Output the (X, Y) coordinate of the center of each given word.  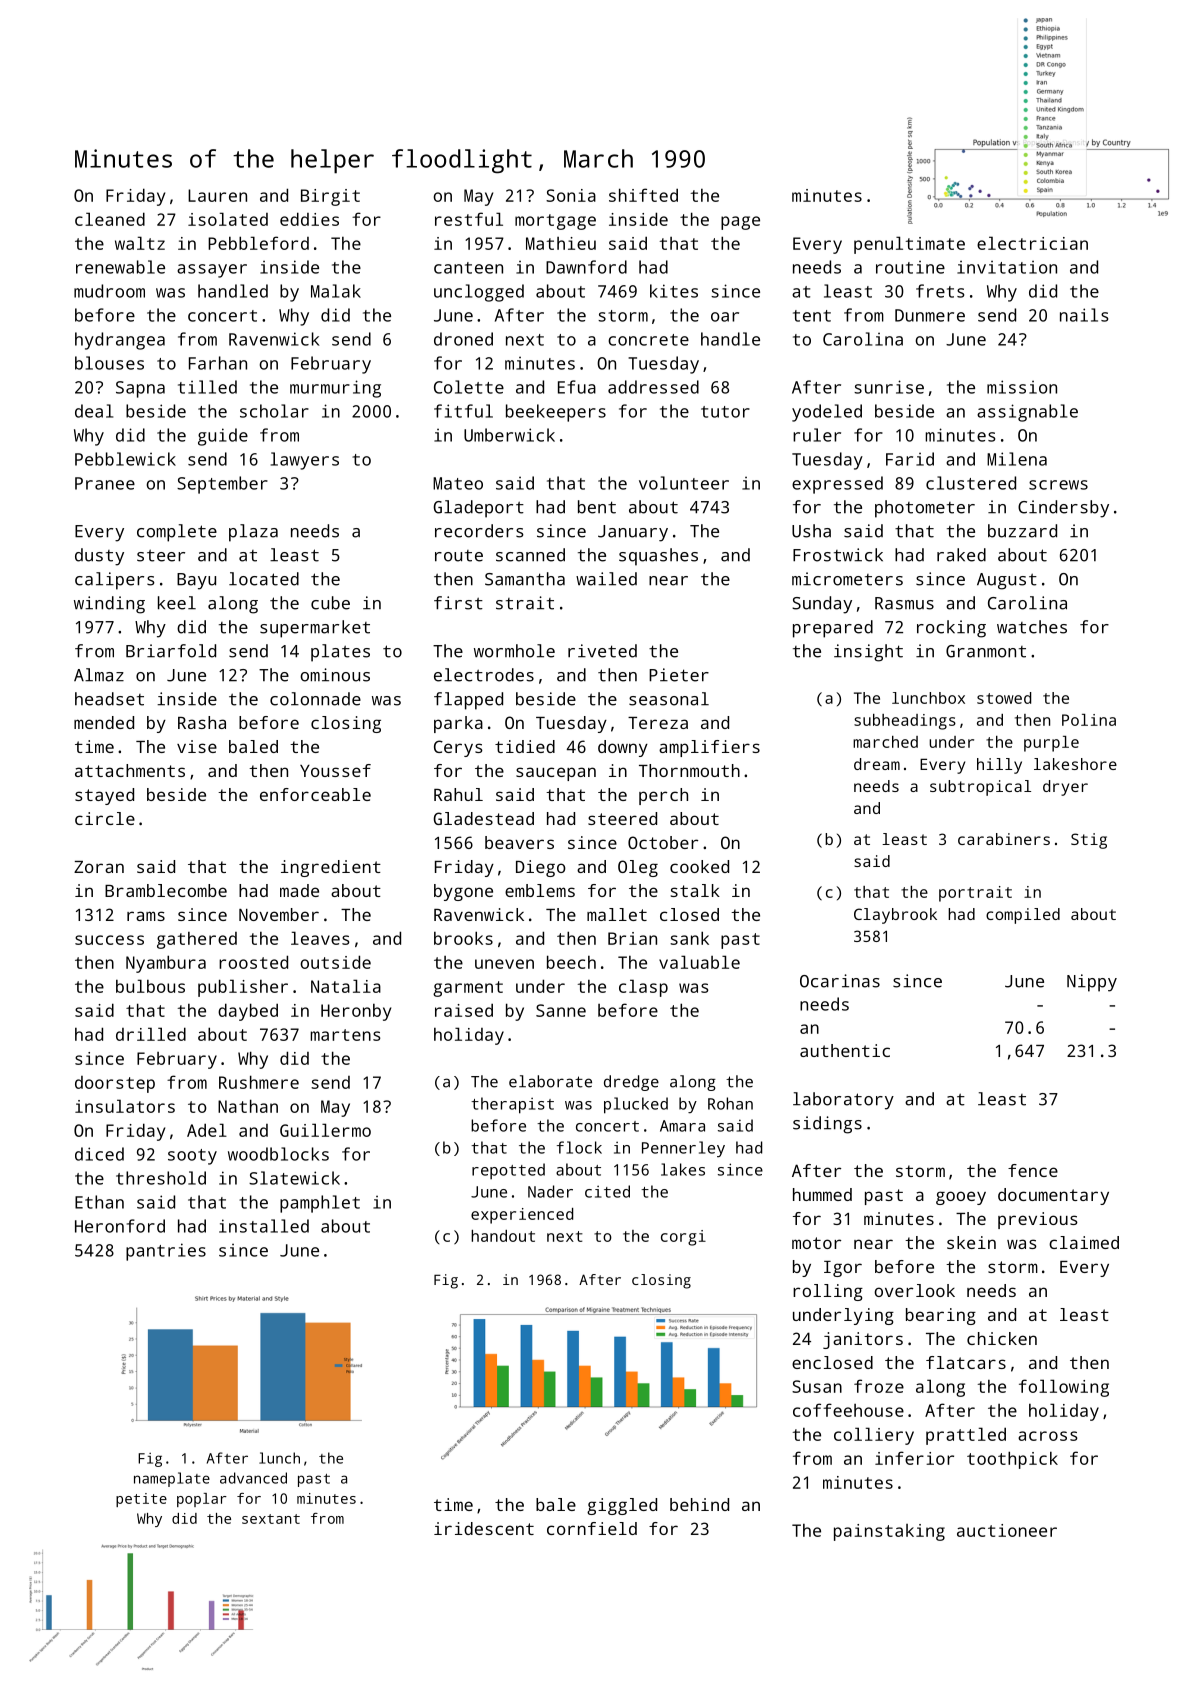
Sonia (571, 195)
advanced (253, 1478)
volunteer (684, 483)
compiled (1023, 916)
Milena (1017, 459)
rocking (951, 629)
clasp (643, 988)
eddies (309, 219)
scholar (274, 411)
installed (264, 1226)
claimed (1084, 1242)
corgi (683, 1238)
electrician (1032, 243)
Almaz (99, 675)
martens (346, 1035)
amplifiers (709, 748)
